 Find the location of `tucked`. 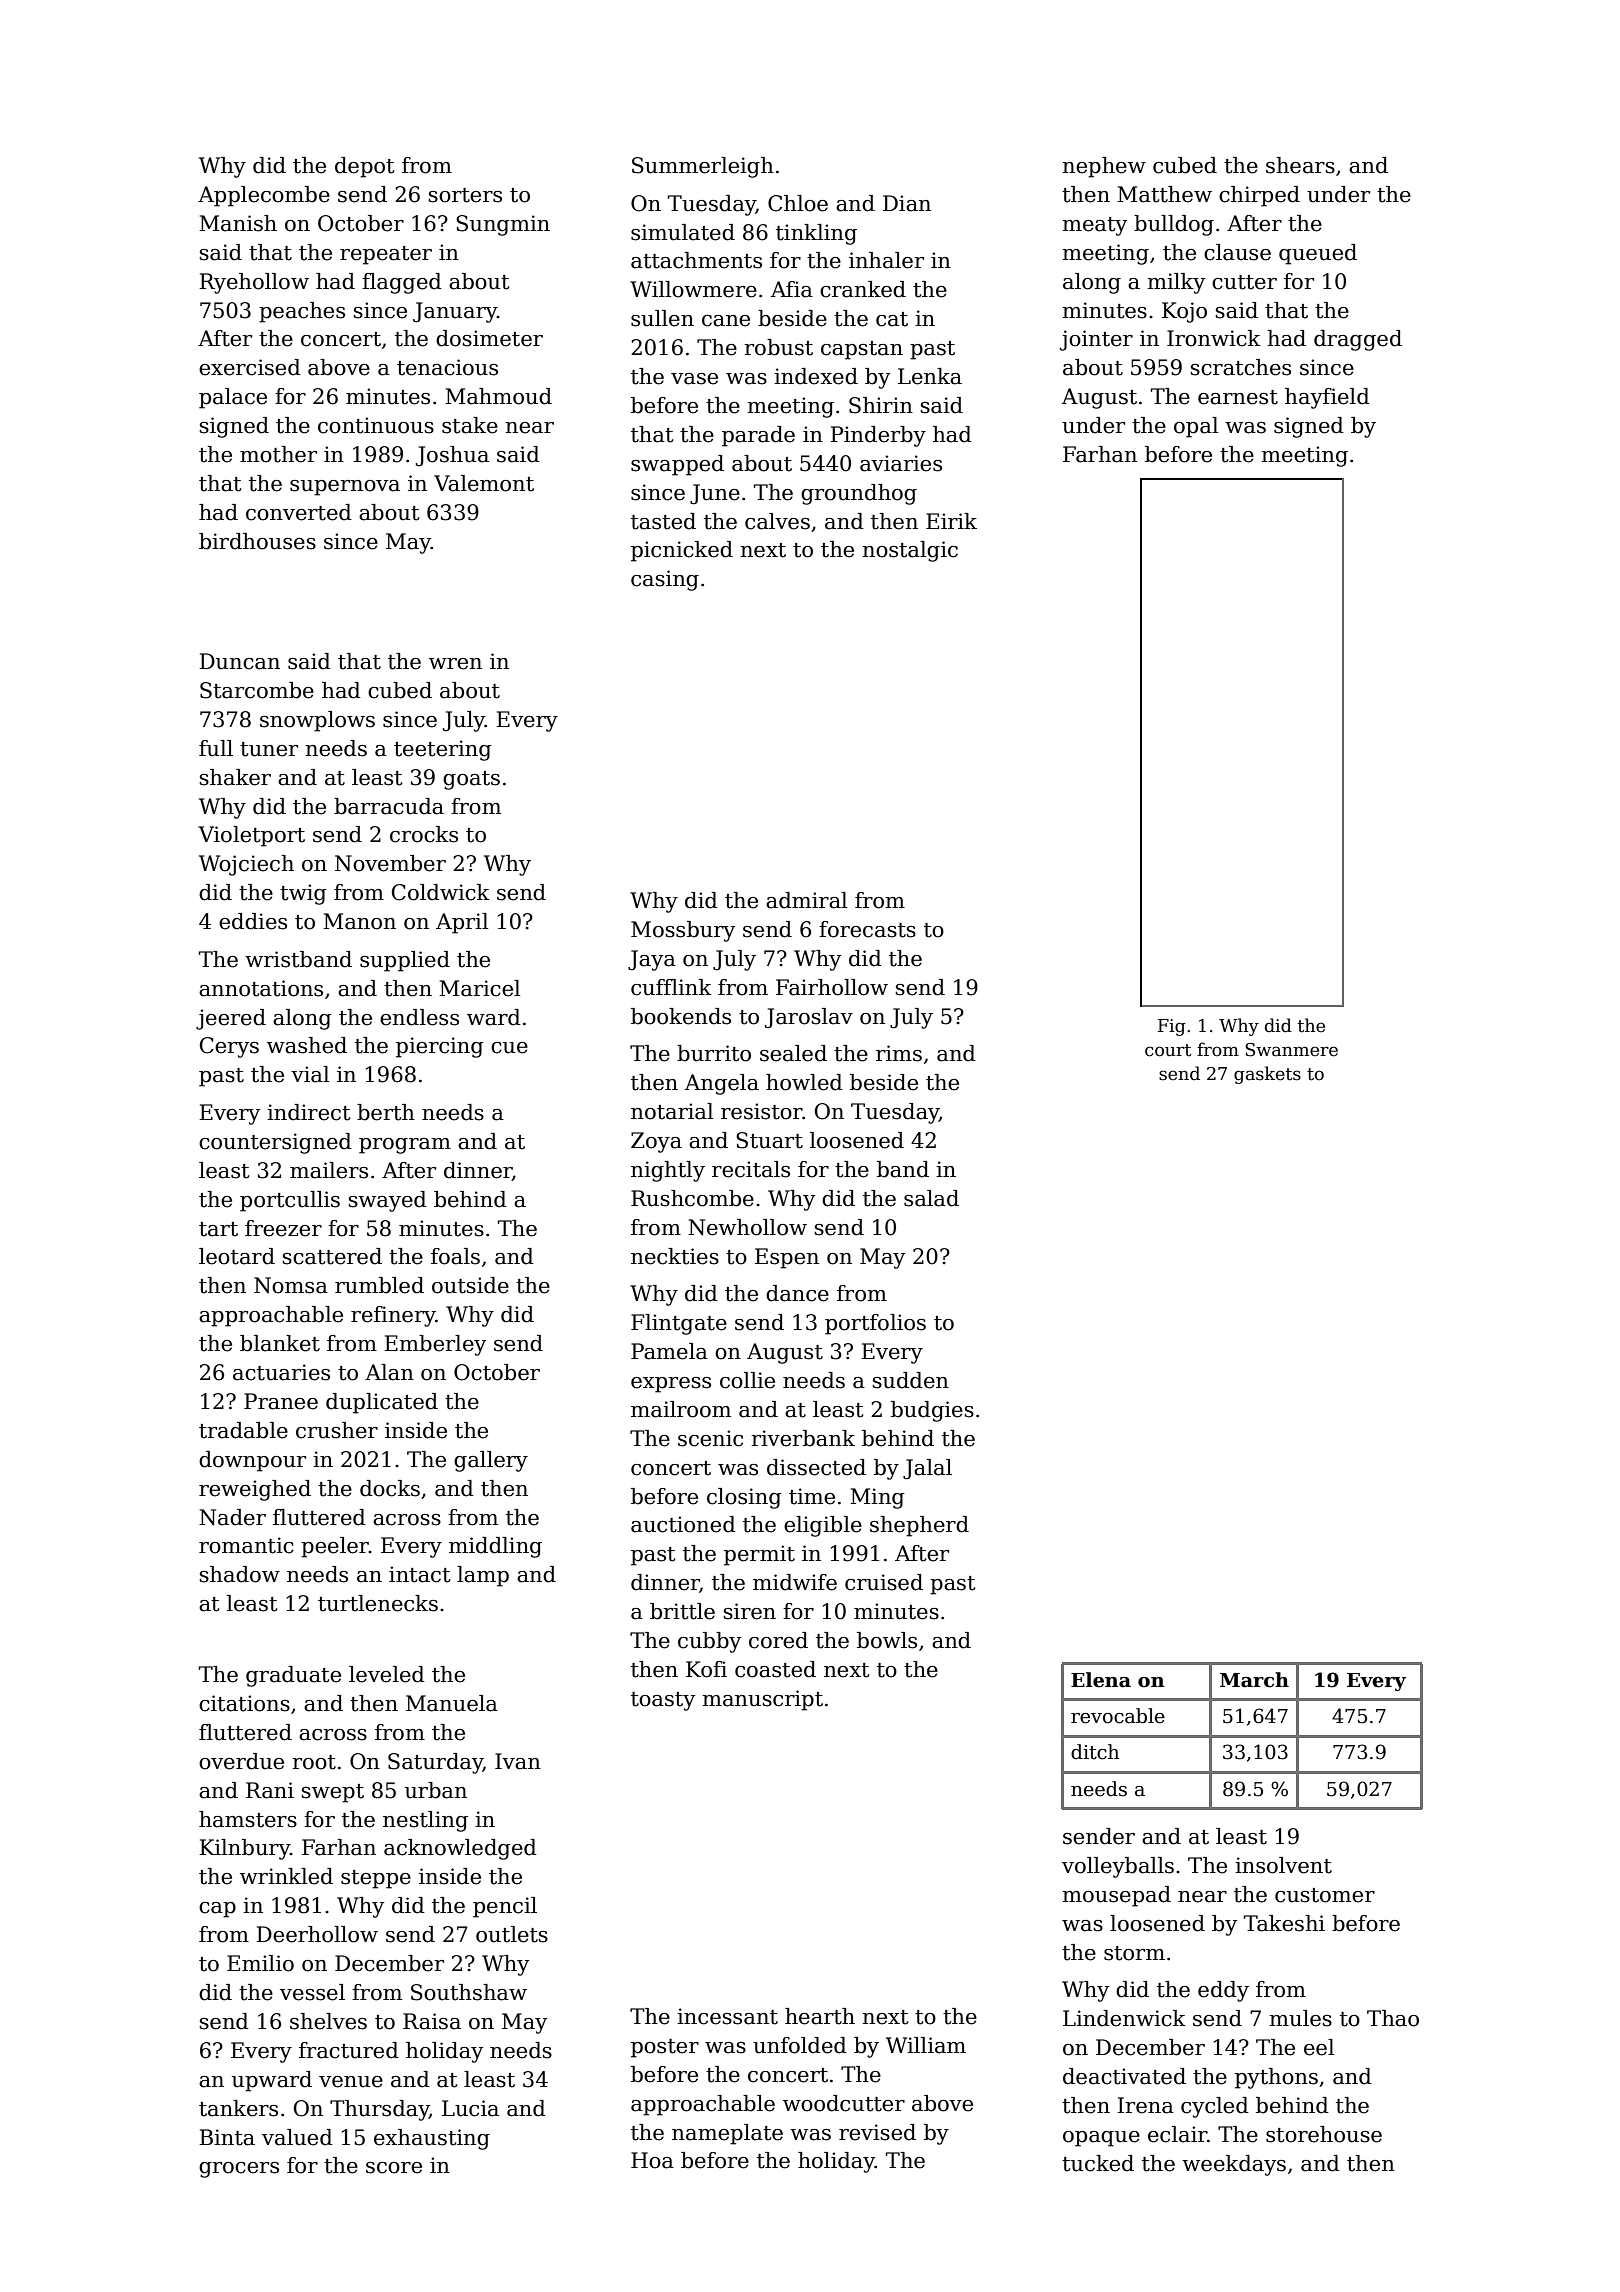

tucked is located at coordinates (1098, 2163).
